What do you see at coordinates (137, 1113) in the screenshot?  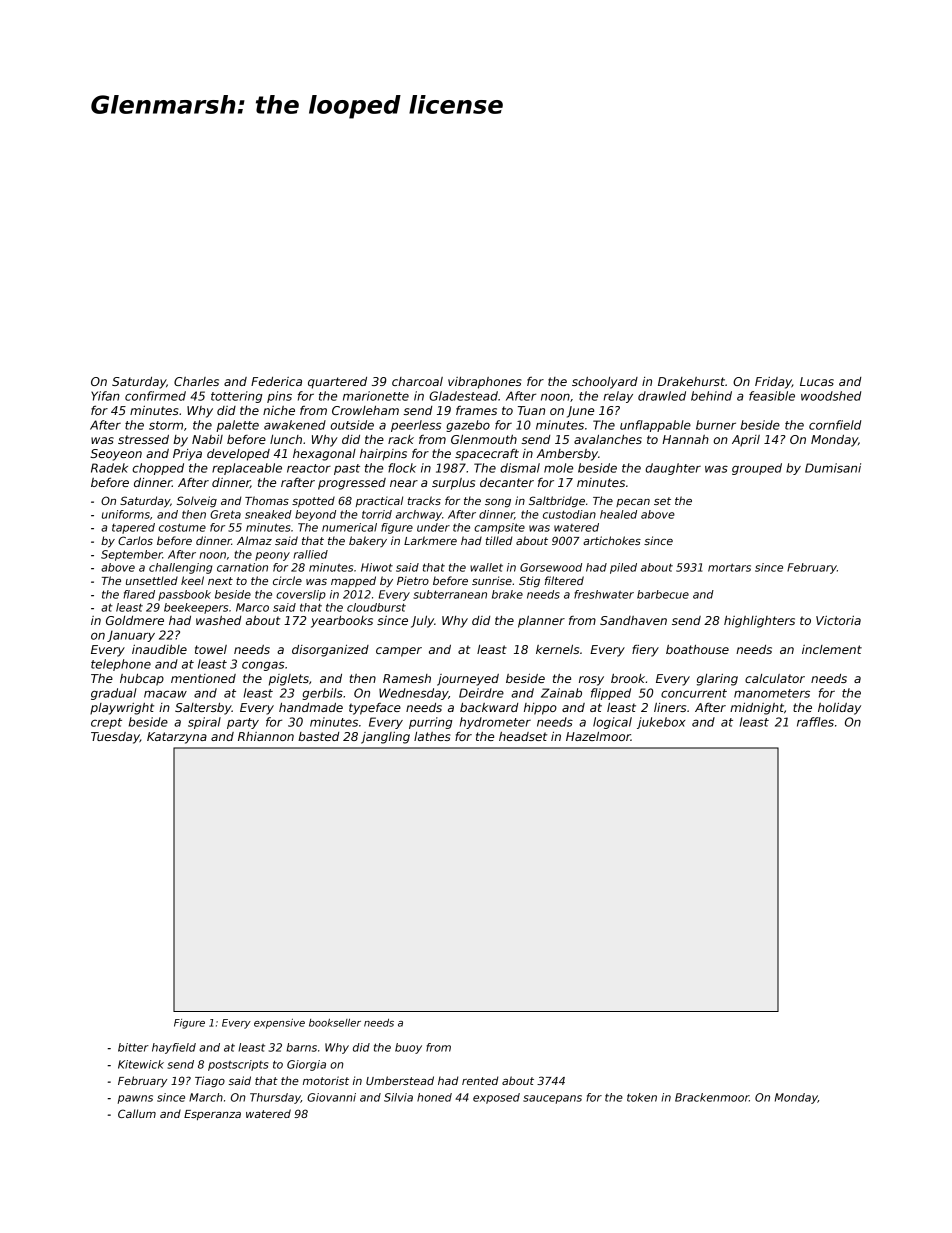 I see `Callum` at bounding box center [137, 1113].
